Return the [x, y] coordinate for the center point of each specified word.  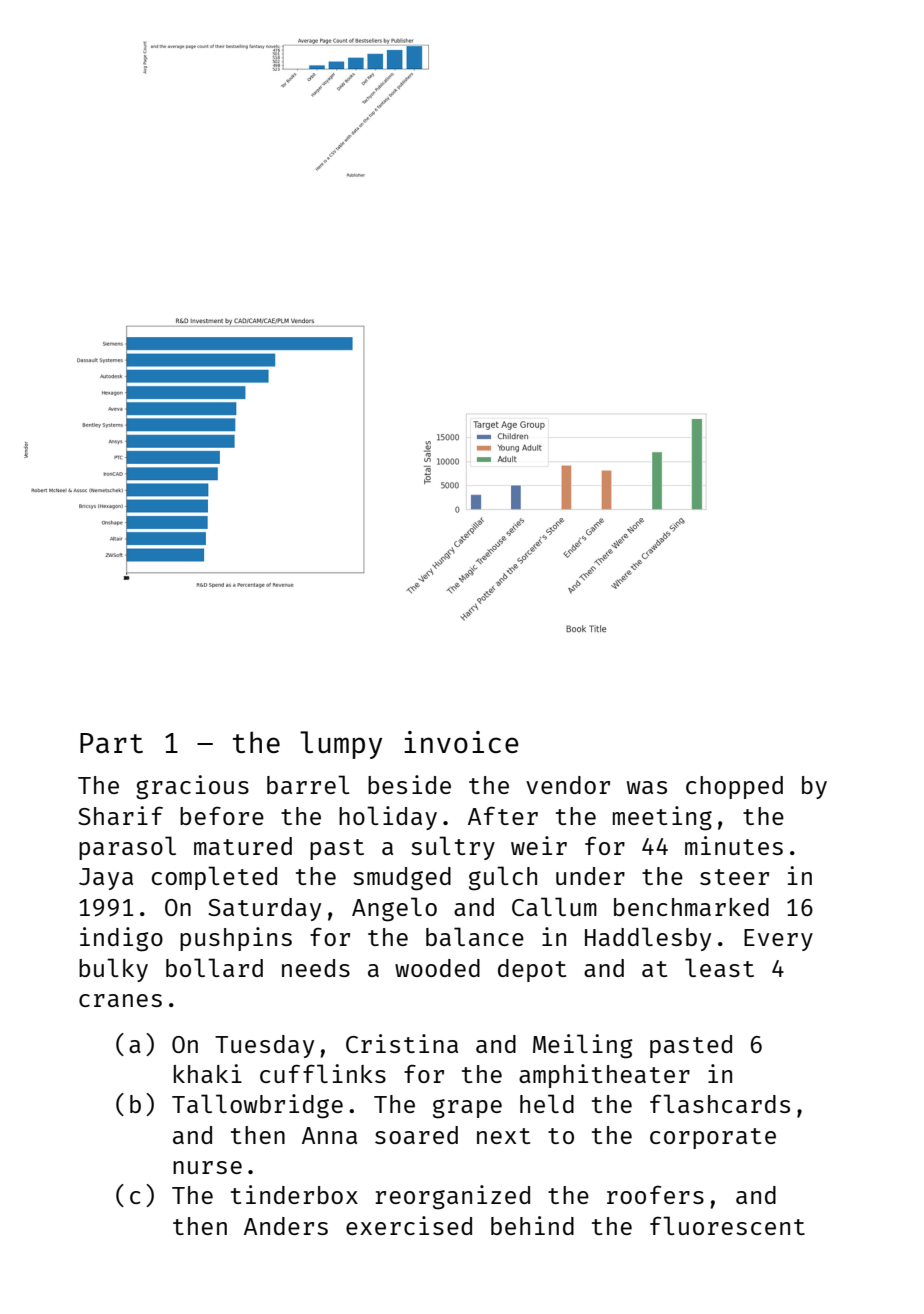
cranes [120, 1000]
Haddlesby [648, 939]
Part [111, 743]
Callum [554, 906]
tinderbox [294, 1194]
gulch [503, 878]
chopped [734, 787]
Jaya [106, 879]
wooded [437, 968]
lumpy [341, 745]
